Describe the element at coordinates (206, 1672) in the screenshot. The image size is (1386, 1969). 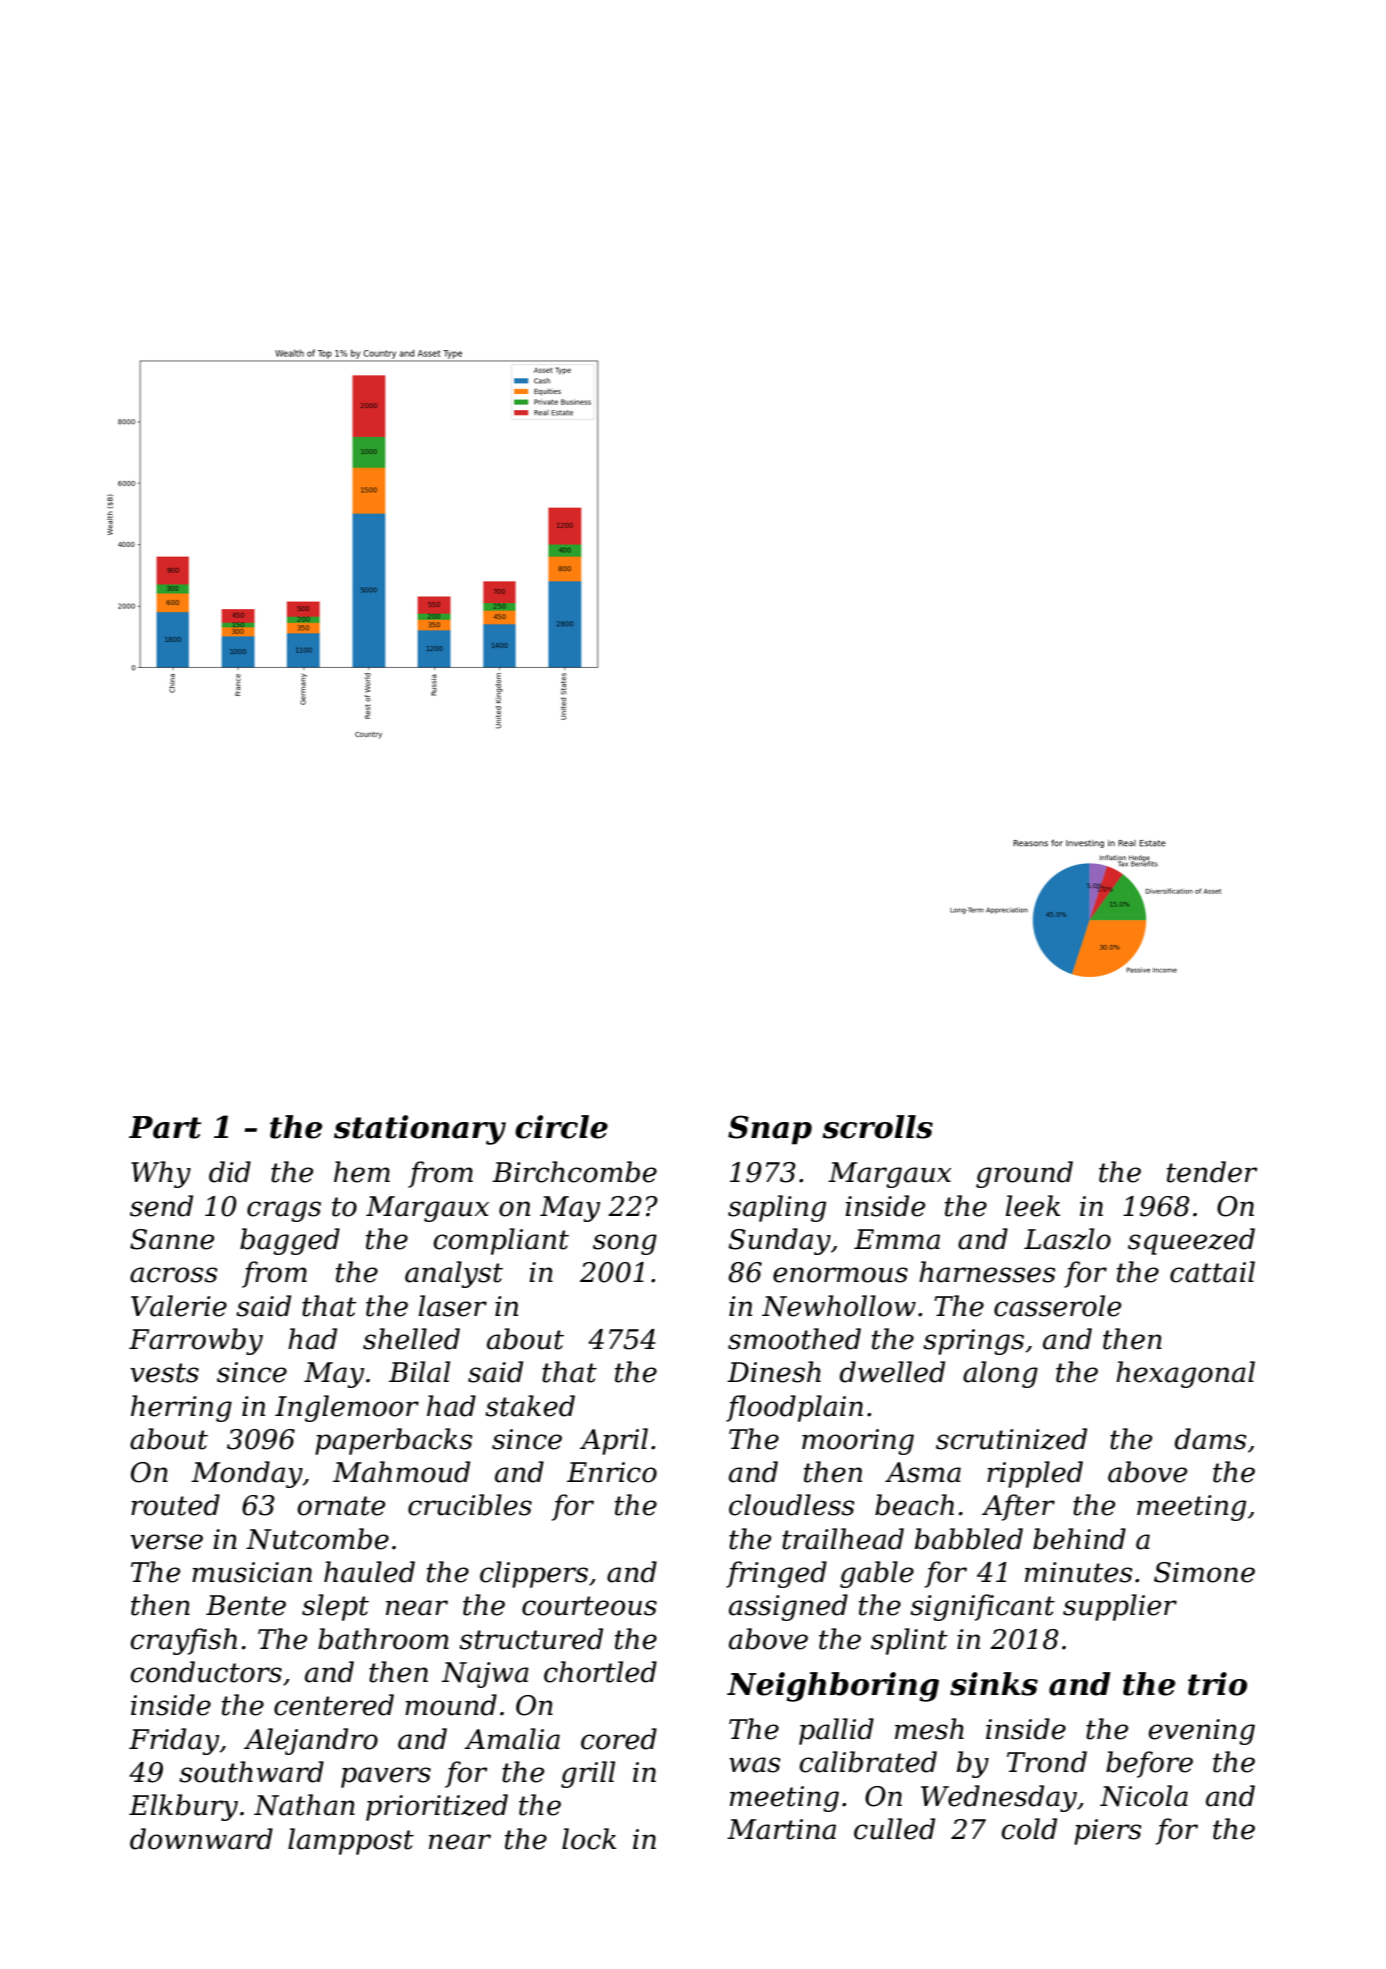
I see `conductors` at that location.
